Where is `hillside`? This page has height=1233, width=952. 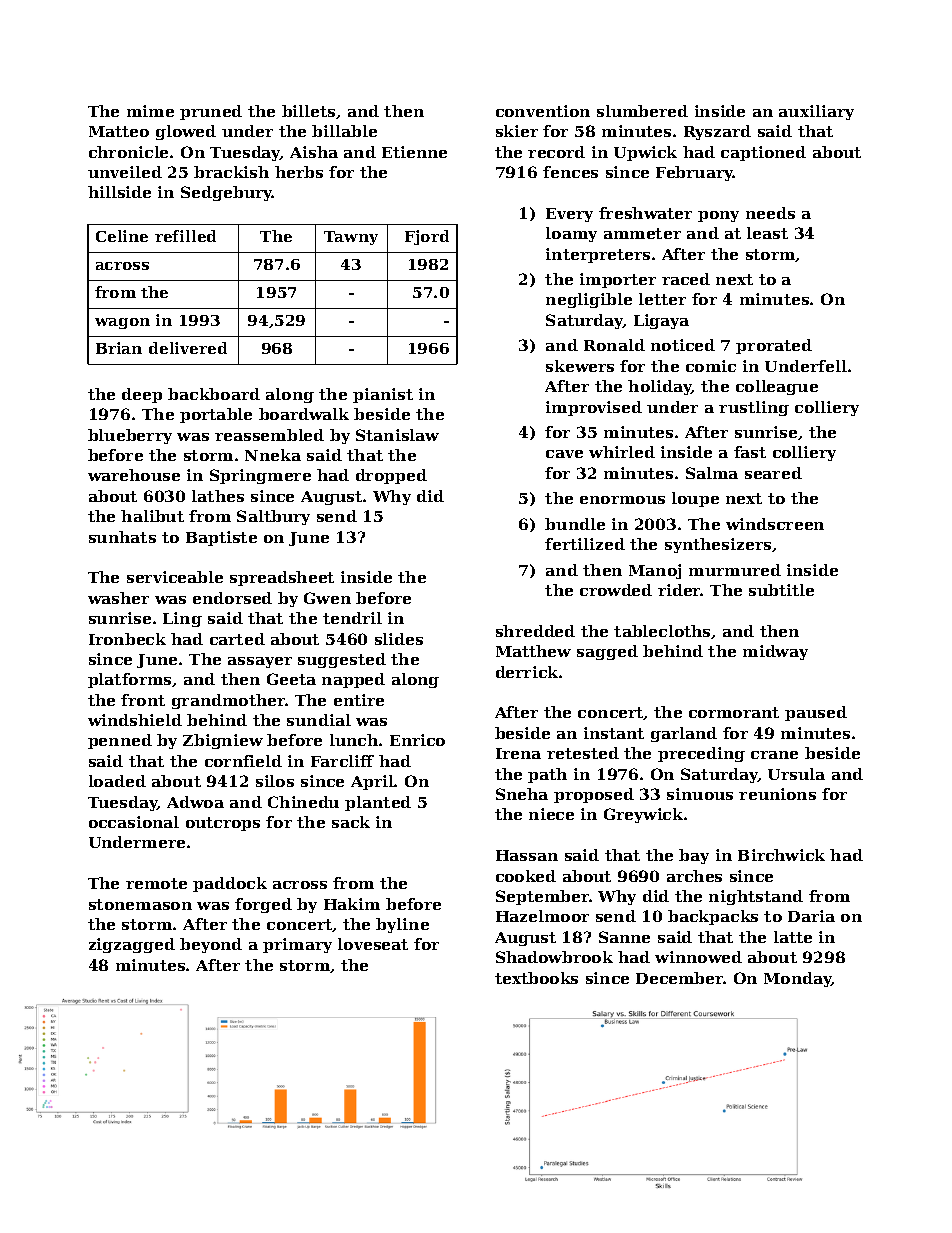 hillside is located at coordinates (119, 192).
